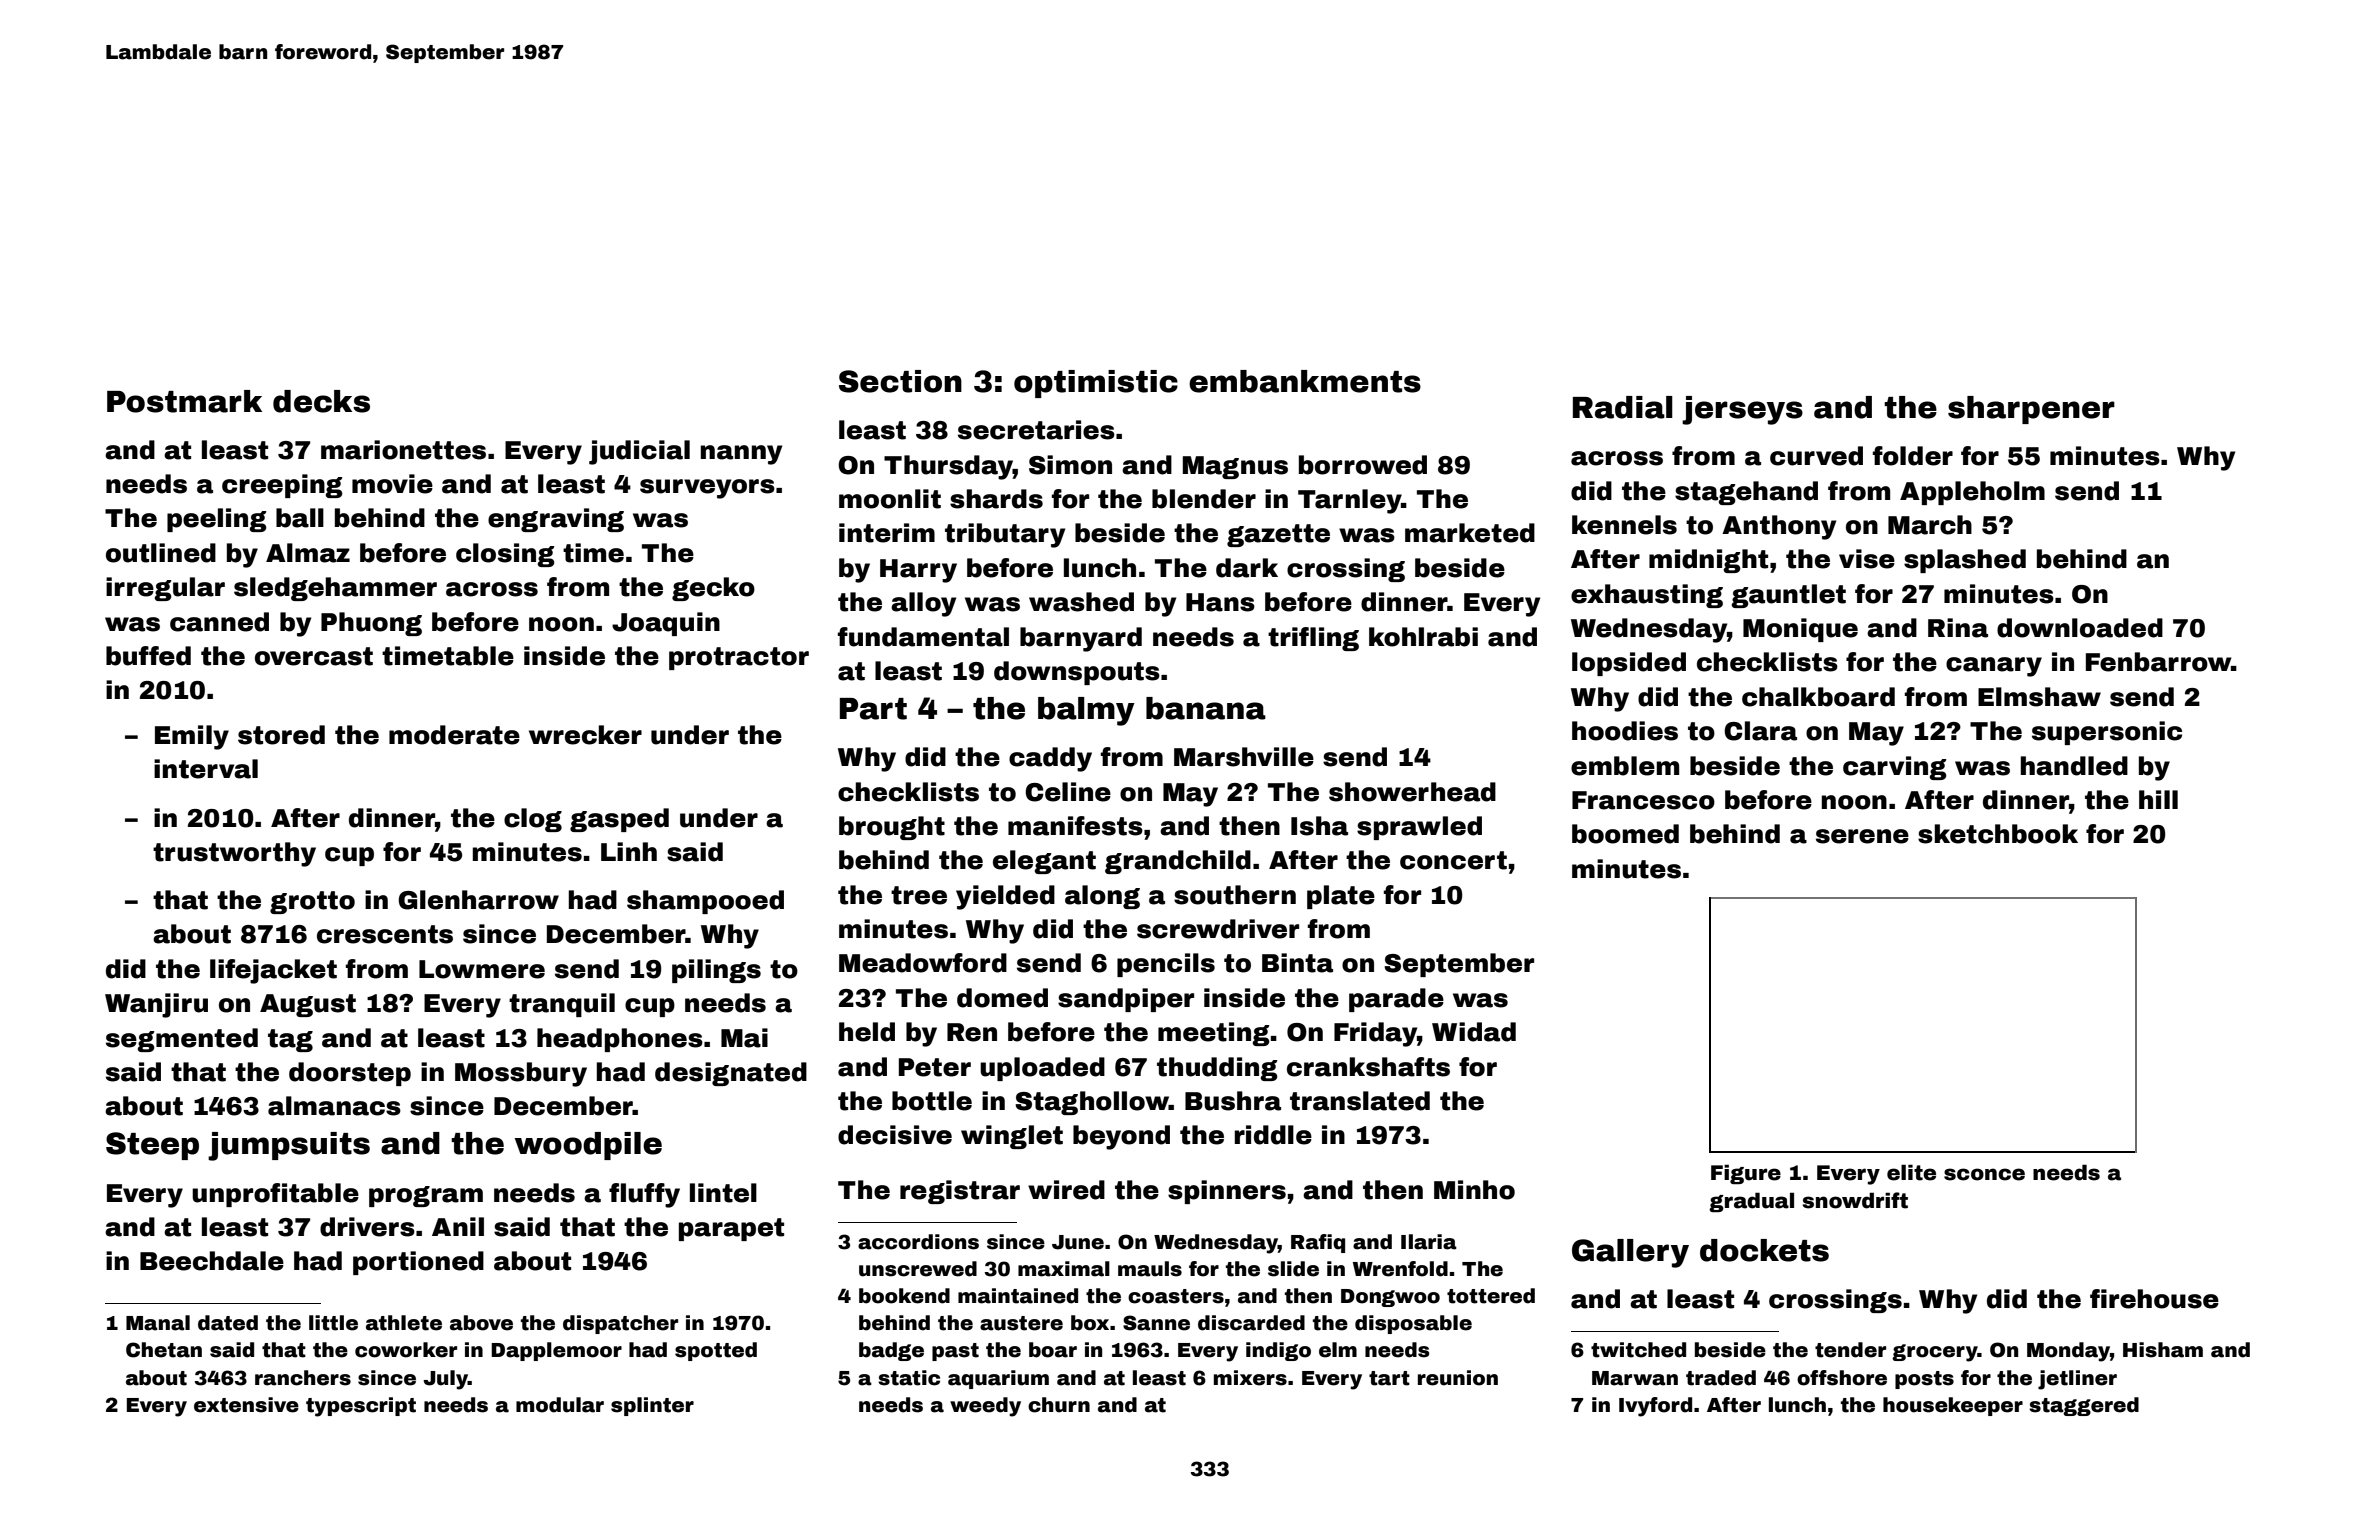  What do you see at coordinates (666, 624) in the image?
I see `Joaquin` at bounding box center [666, 624].
